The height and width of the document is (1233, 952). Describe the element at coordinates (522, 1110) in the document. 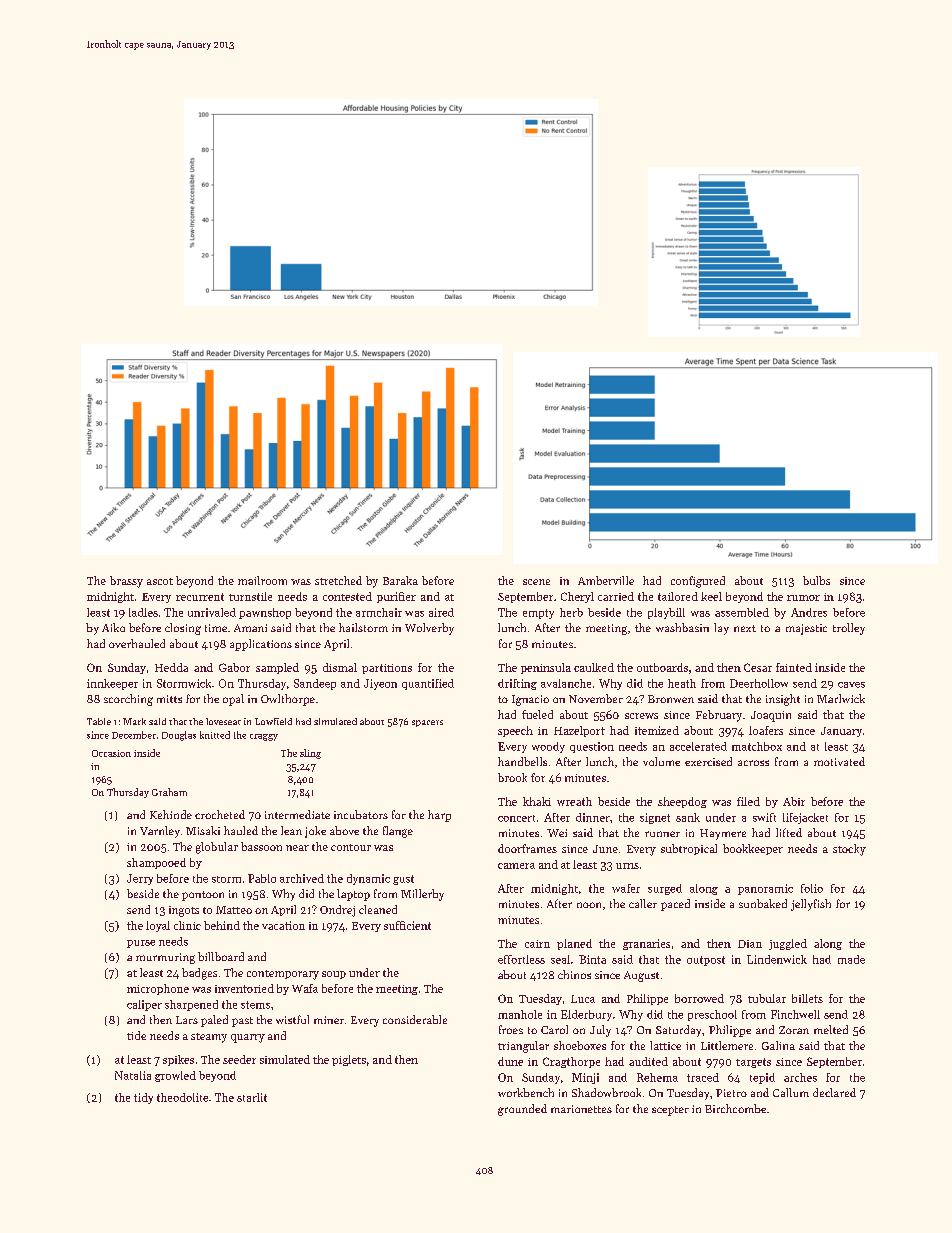

I see `grounded` at that location.
